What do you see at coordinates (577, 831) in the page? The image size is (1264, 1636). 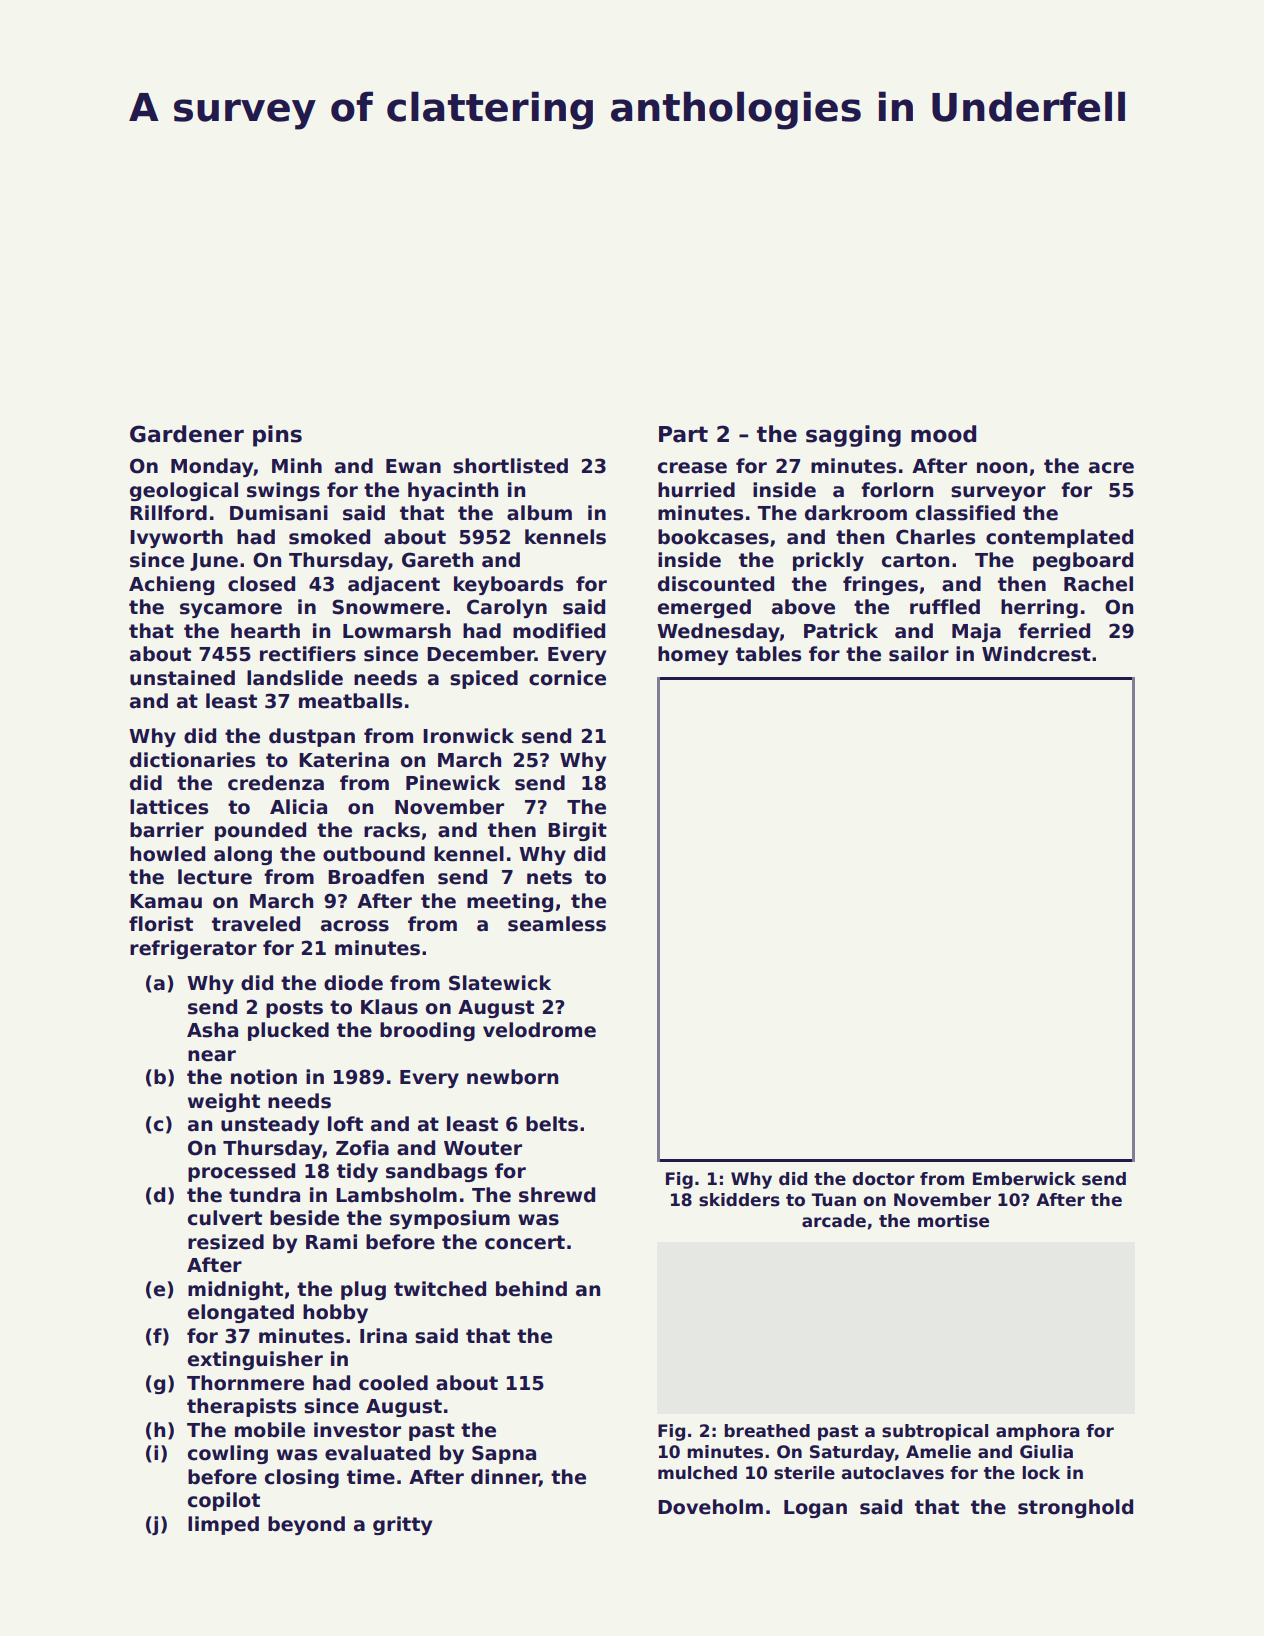 I see `Birgit` at bounding box center [577, 831].
